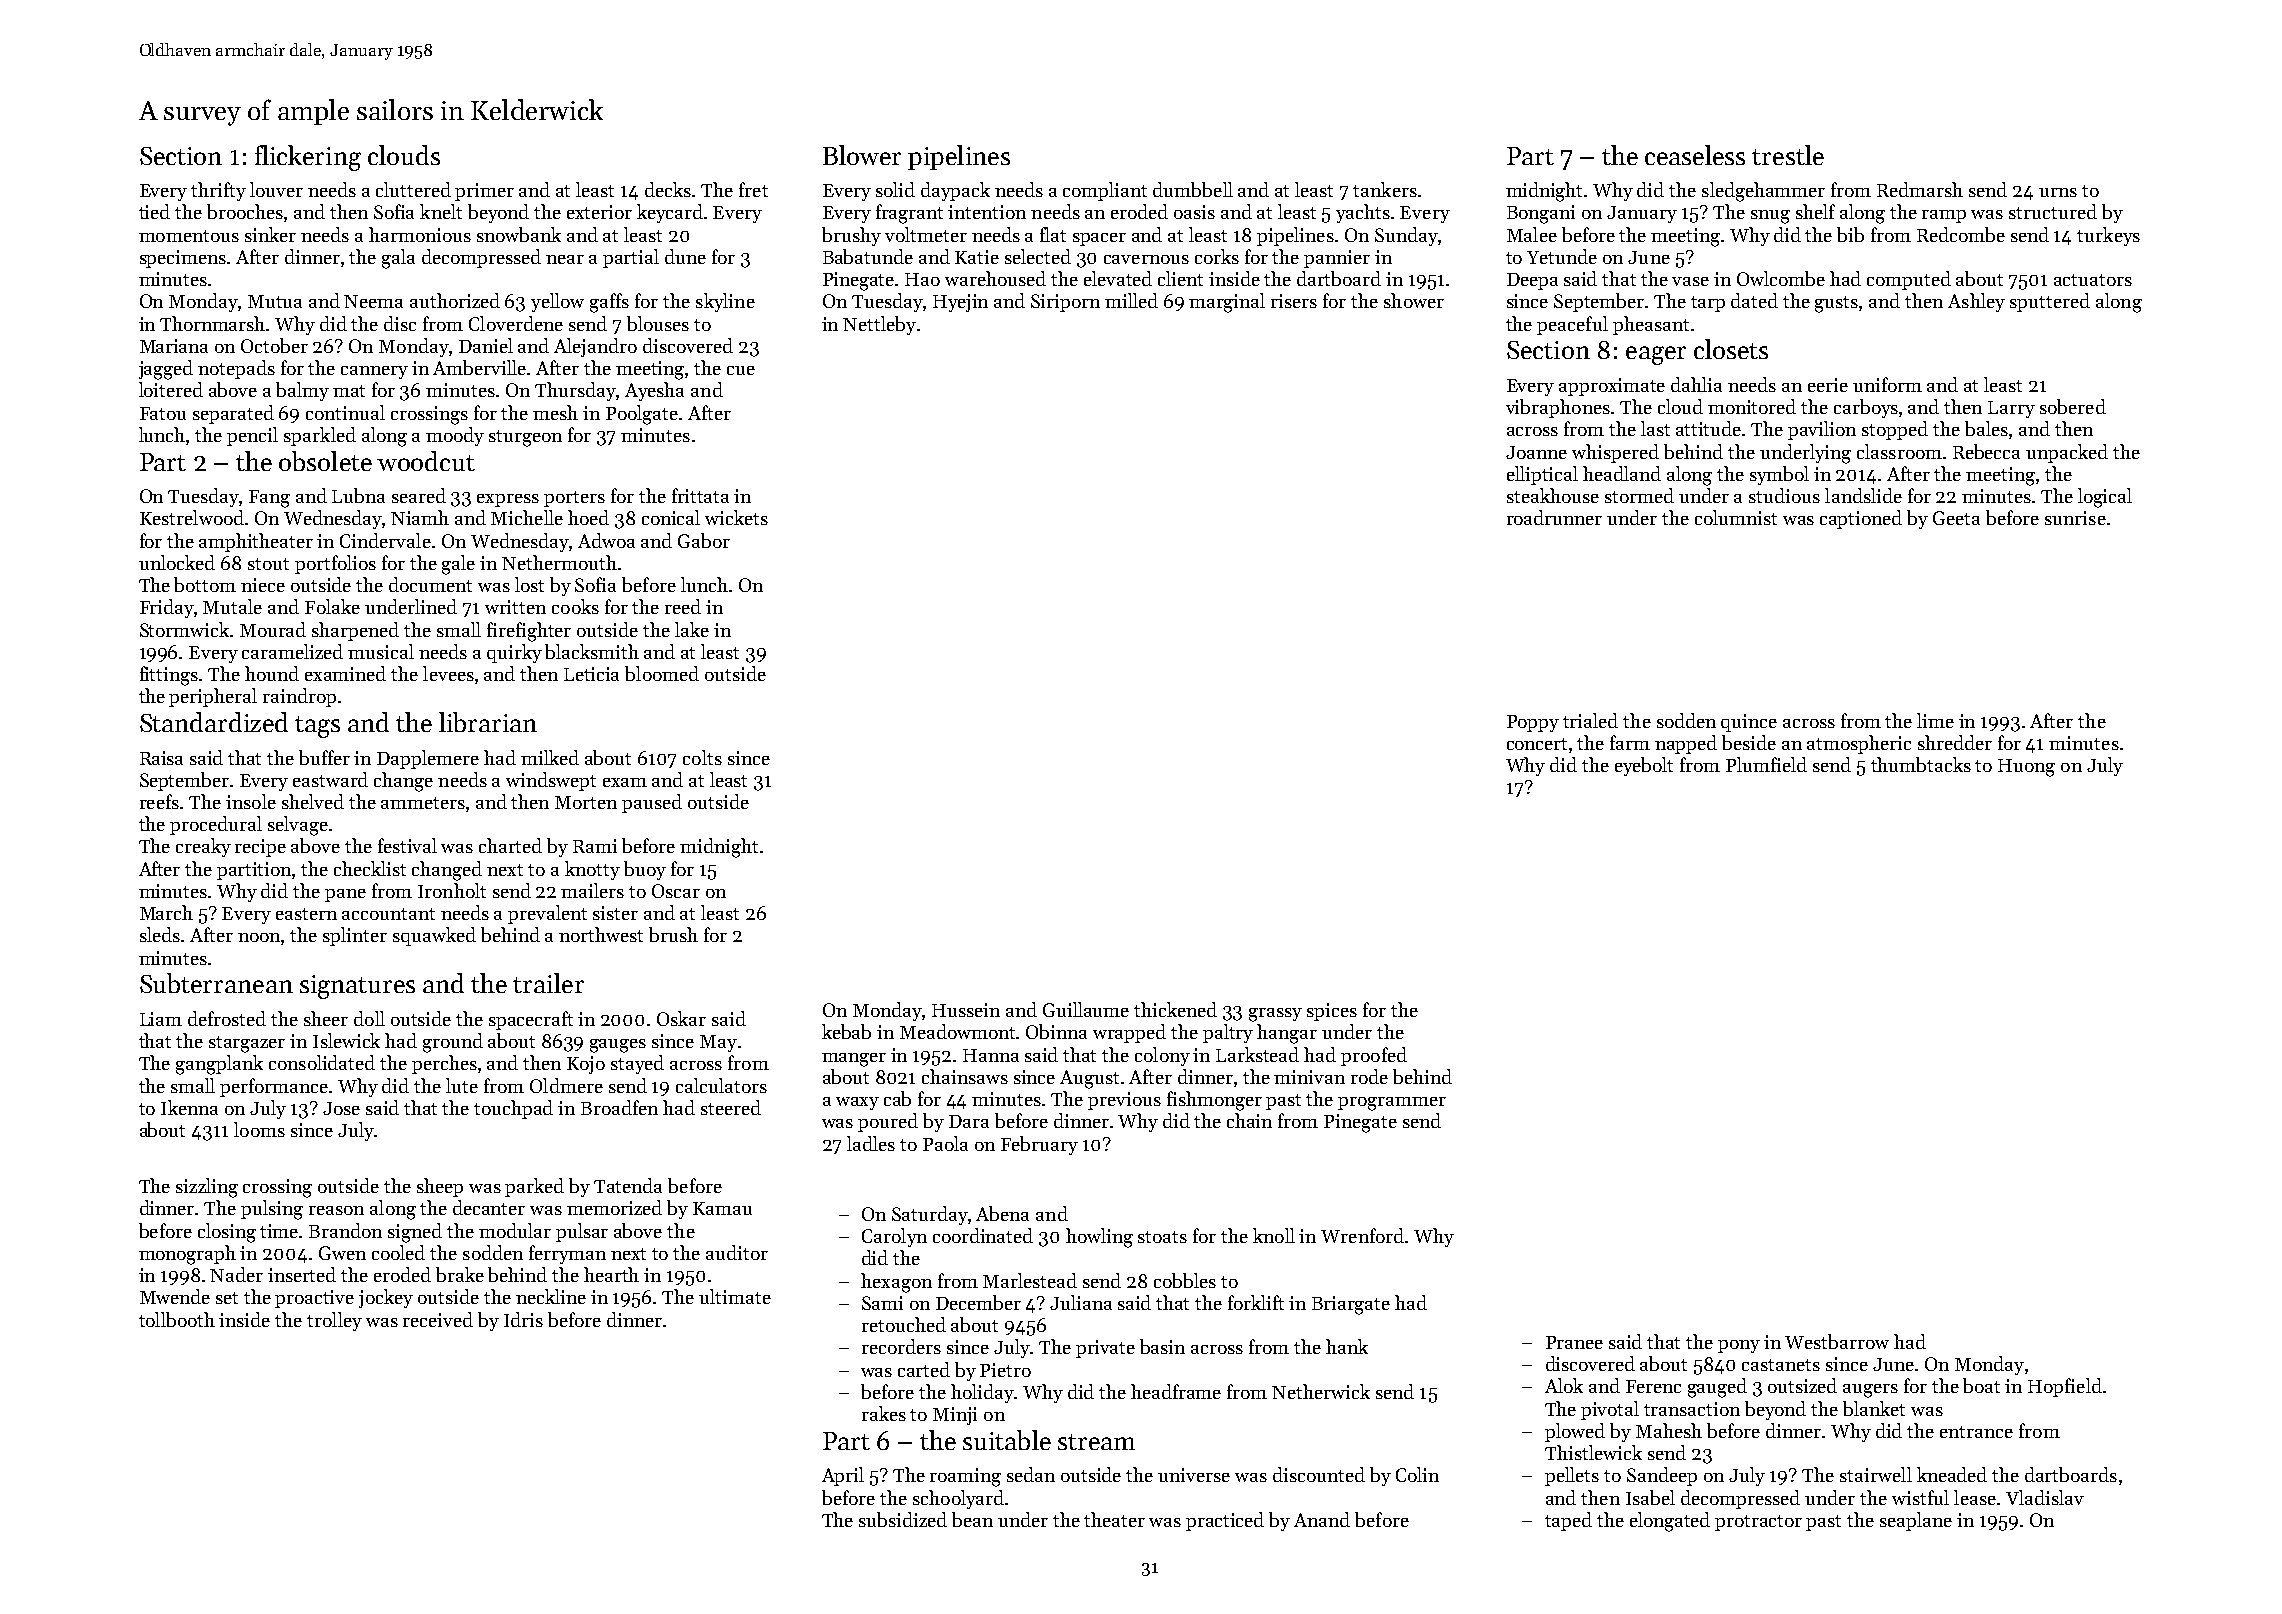 This page has width=2282, height=1614. What do you see at coordinates (843, 1476) in the page?
I see `April` at bounding box center [843, 1476].
